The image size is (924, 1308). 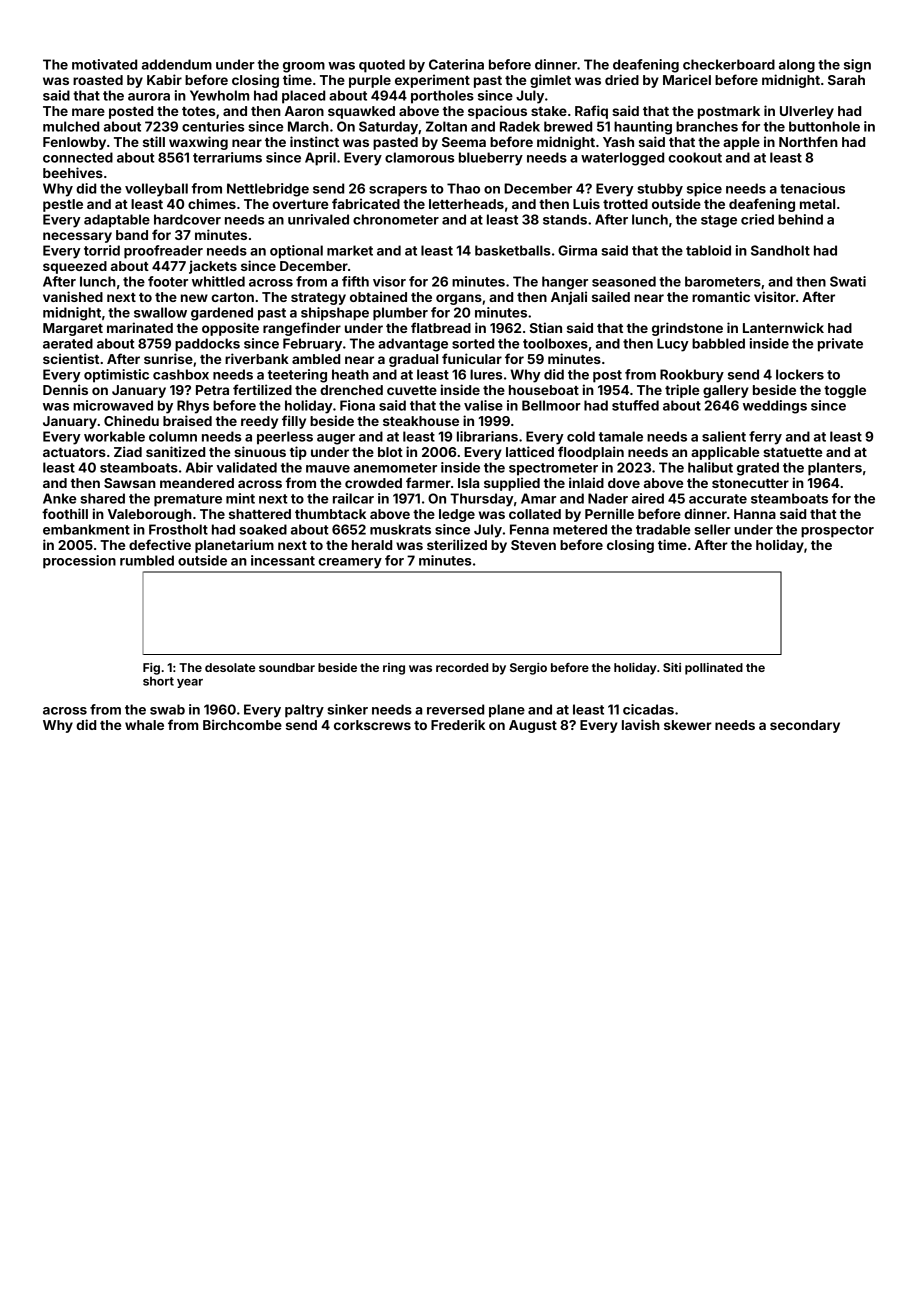 I want to click on hardcover, so click(x=187, y=219).
